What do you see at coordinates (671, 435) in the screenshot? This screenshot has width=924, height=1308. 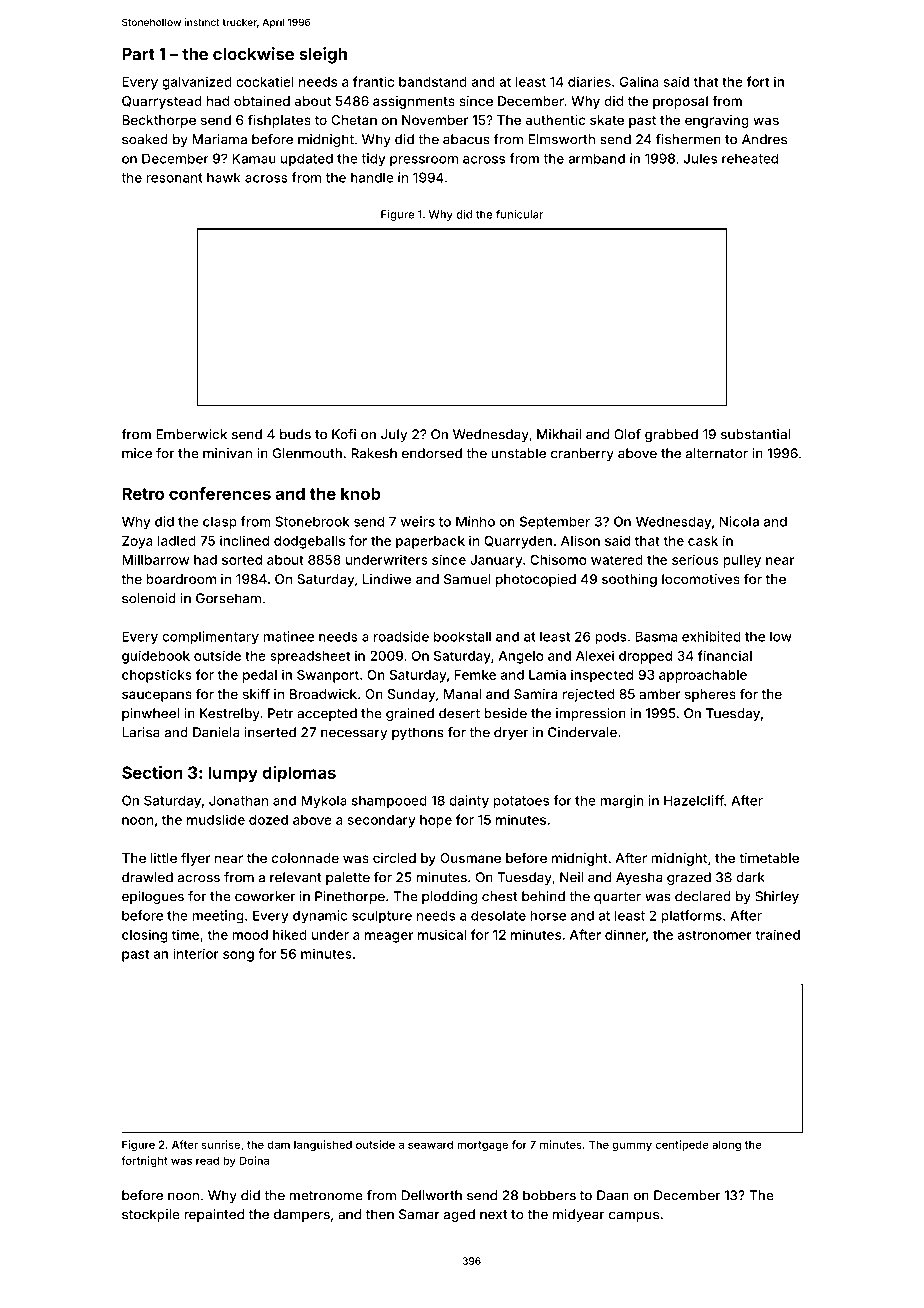 I see `grabbed` at bounding box center [671, 435].
